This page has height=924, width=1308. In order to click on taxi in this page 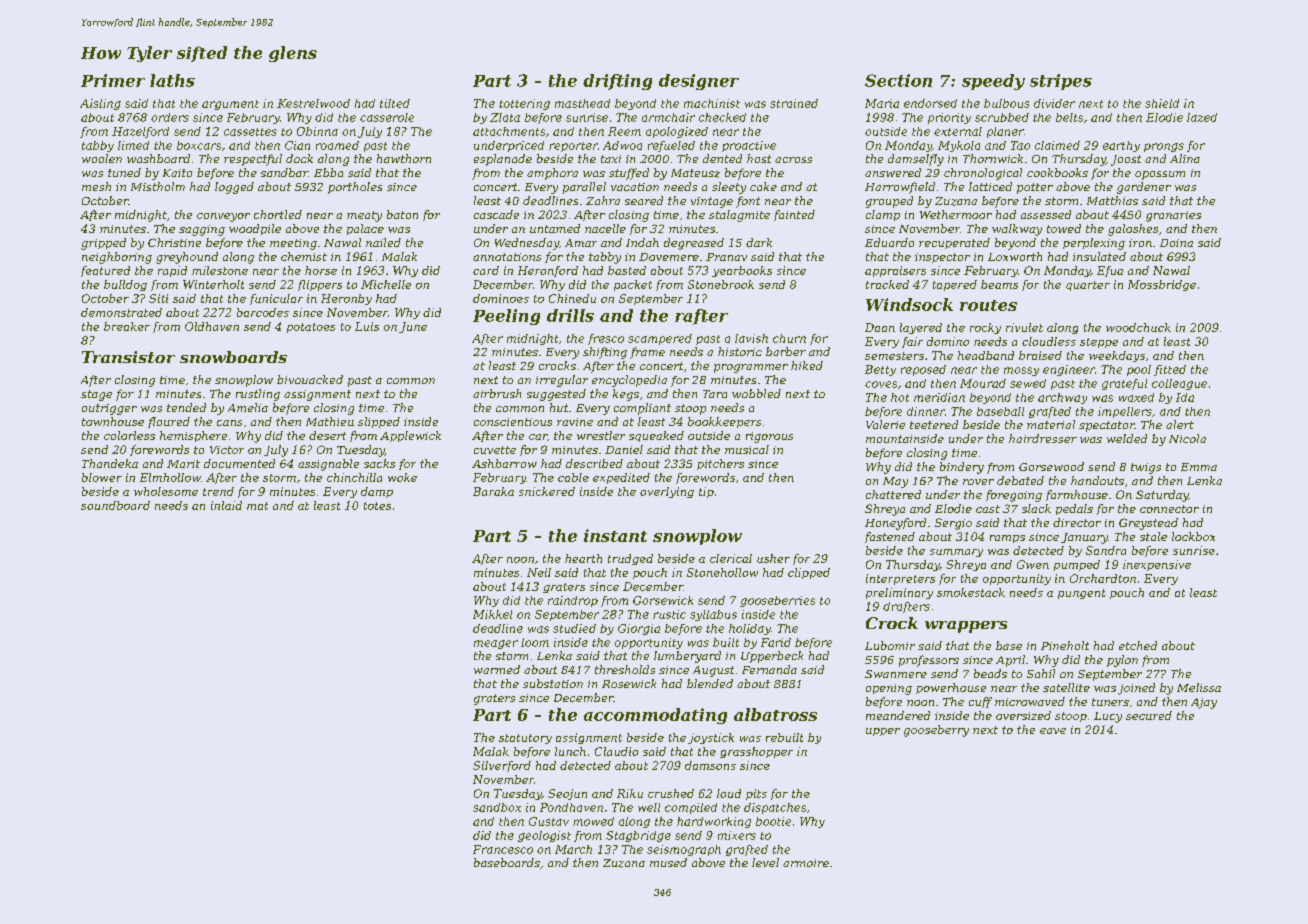, I will do `click(611, 159)`.
